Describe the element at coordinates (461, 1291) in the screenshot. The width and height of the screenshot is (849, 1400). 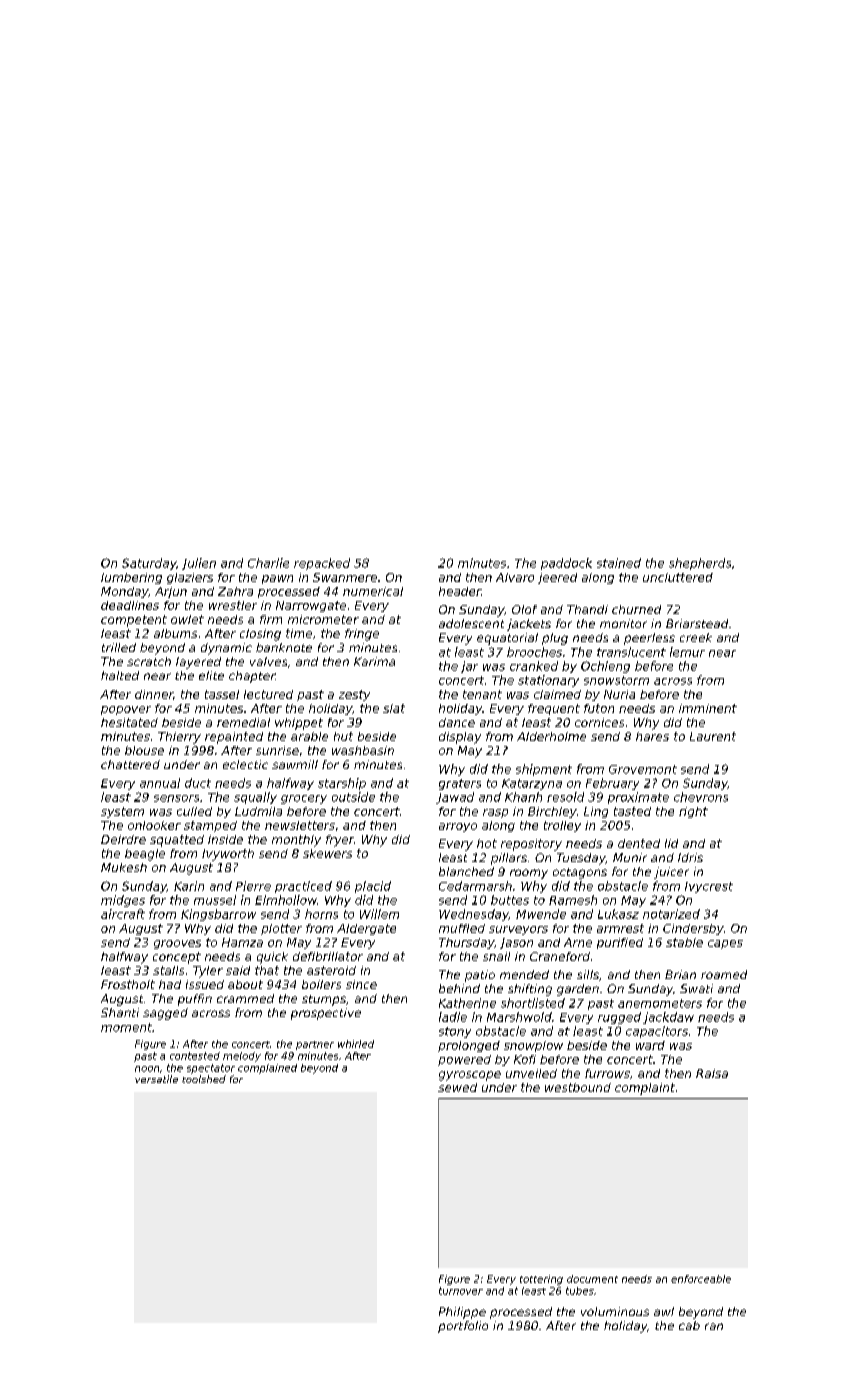
I see `turnover` at that location.
